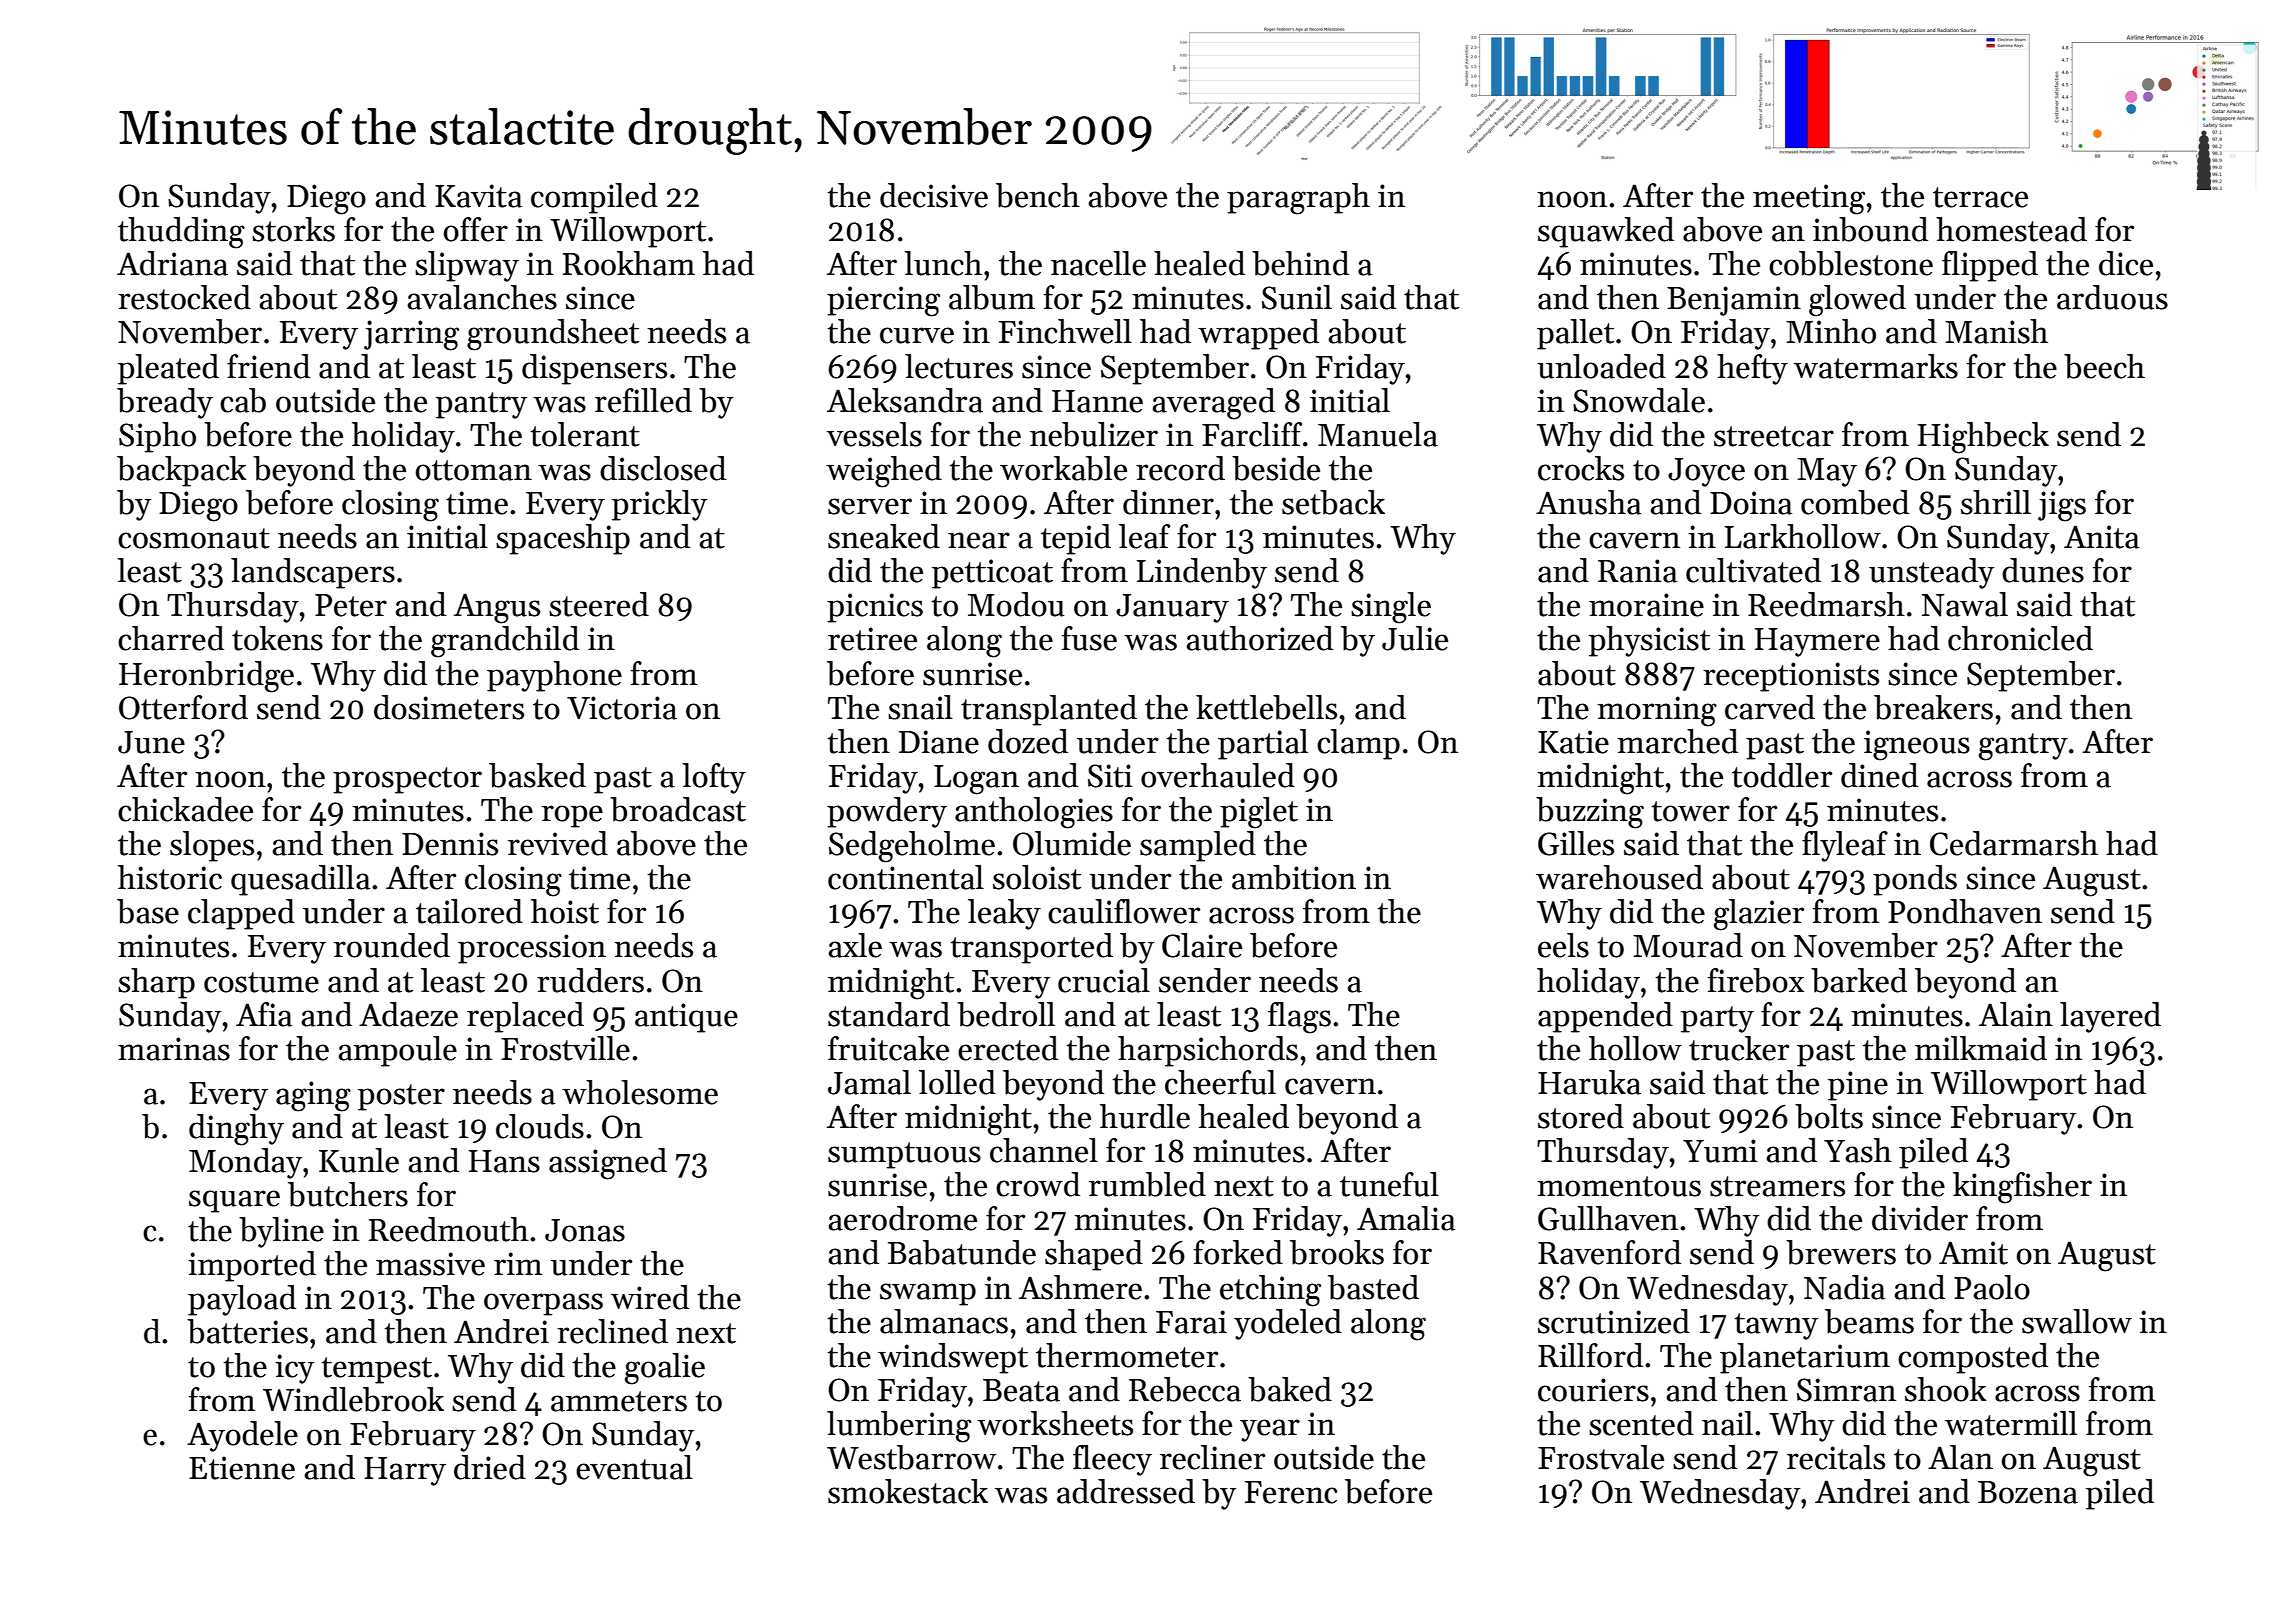 Image resolution: width=2292 pixels, height=1620 pixels. Describe the element at coordinates (277, 638) in the page. I see `tokens` at that location.
